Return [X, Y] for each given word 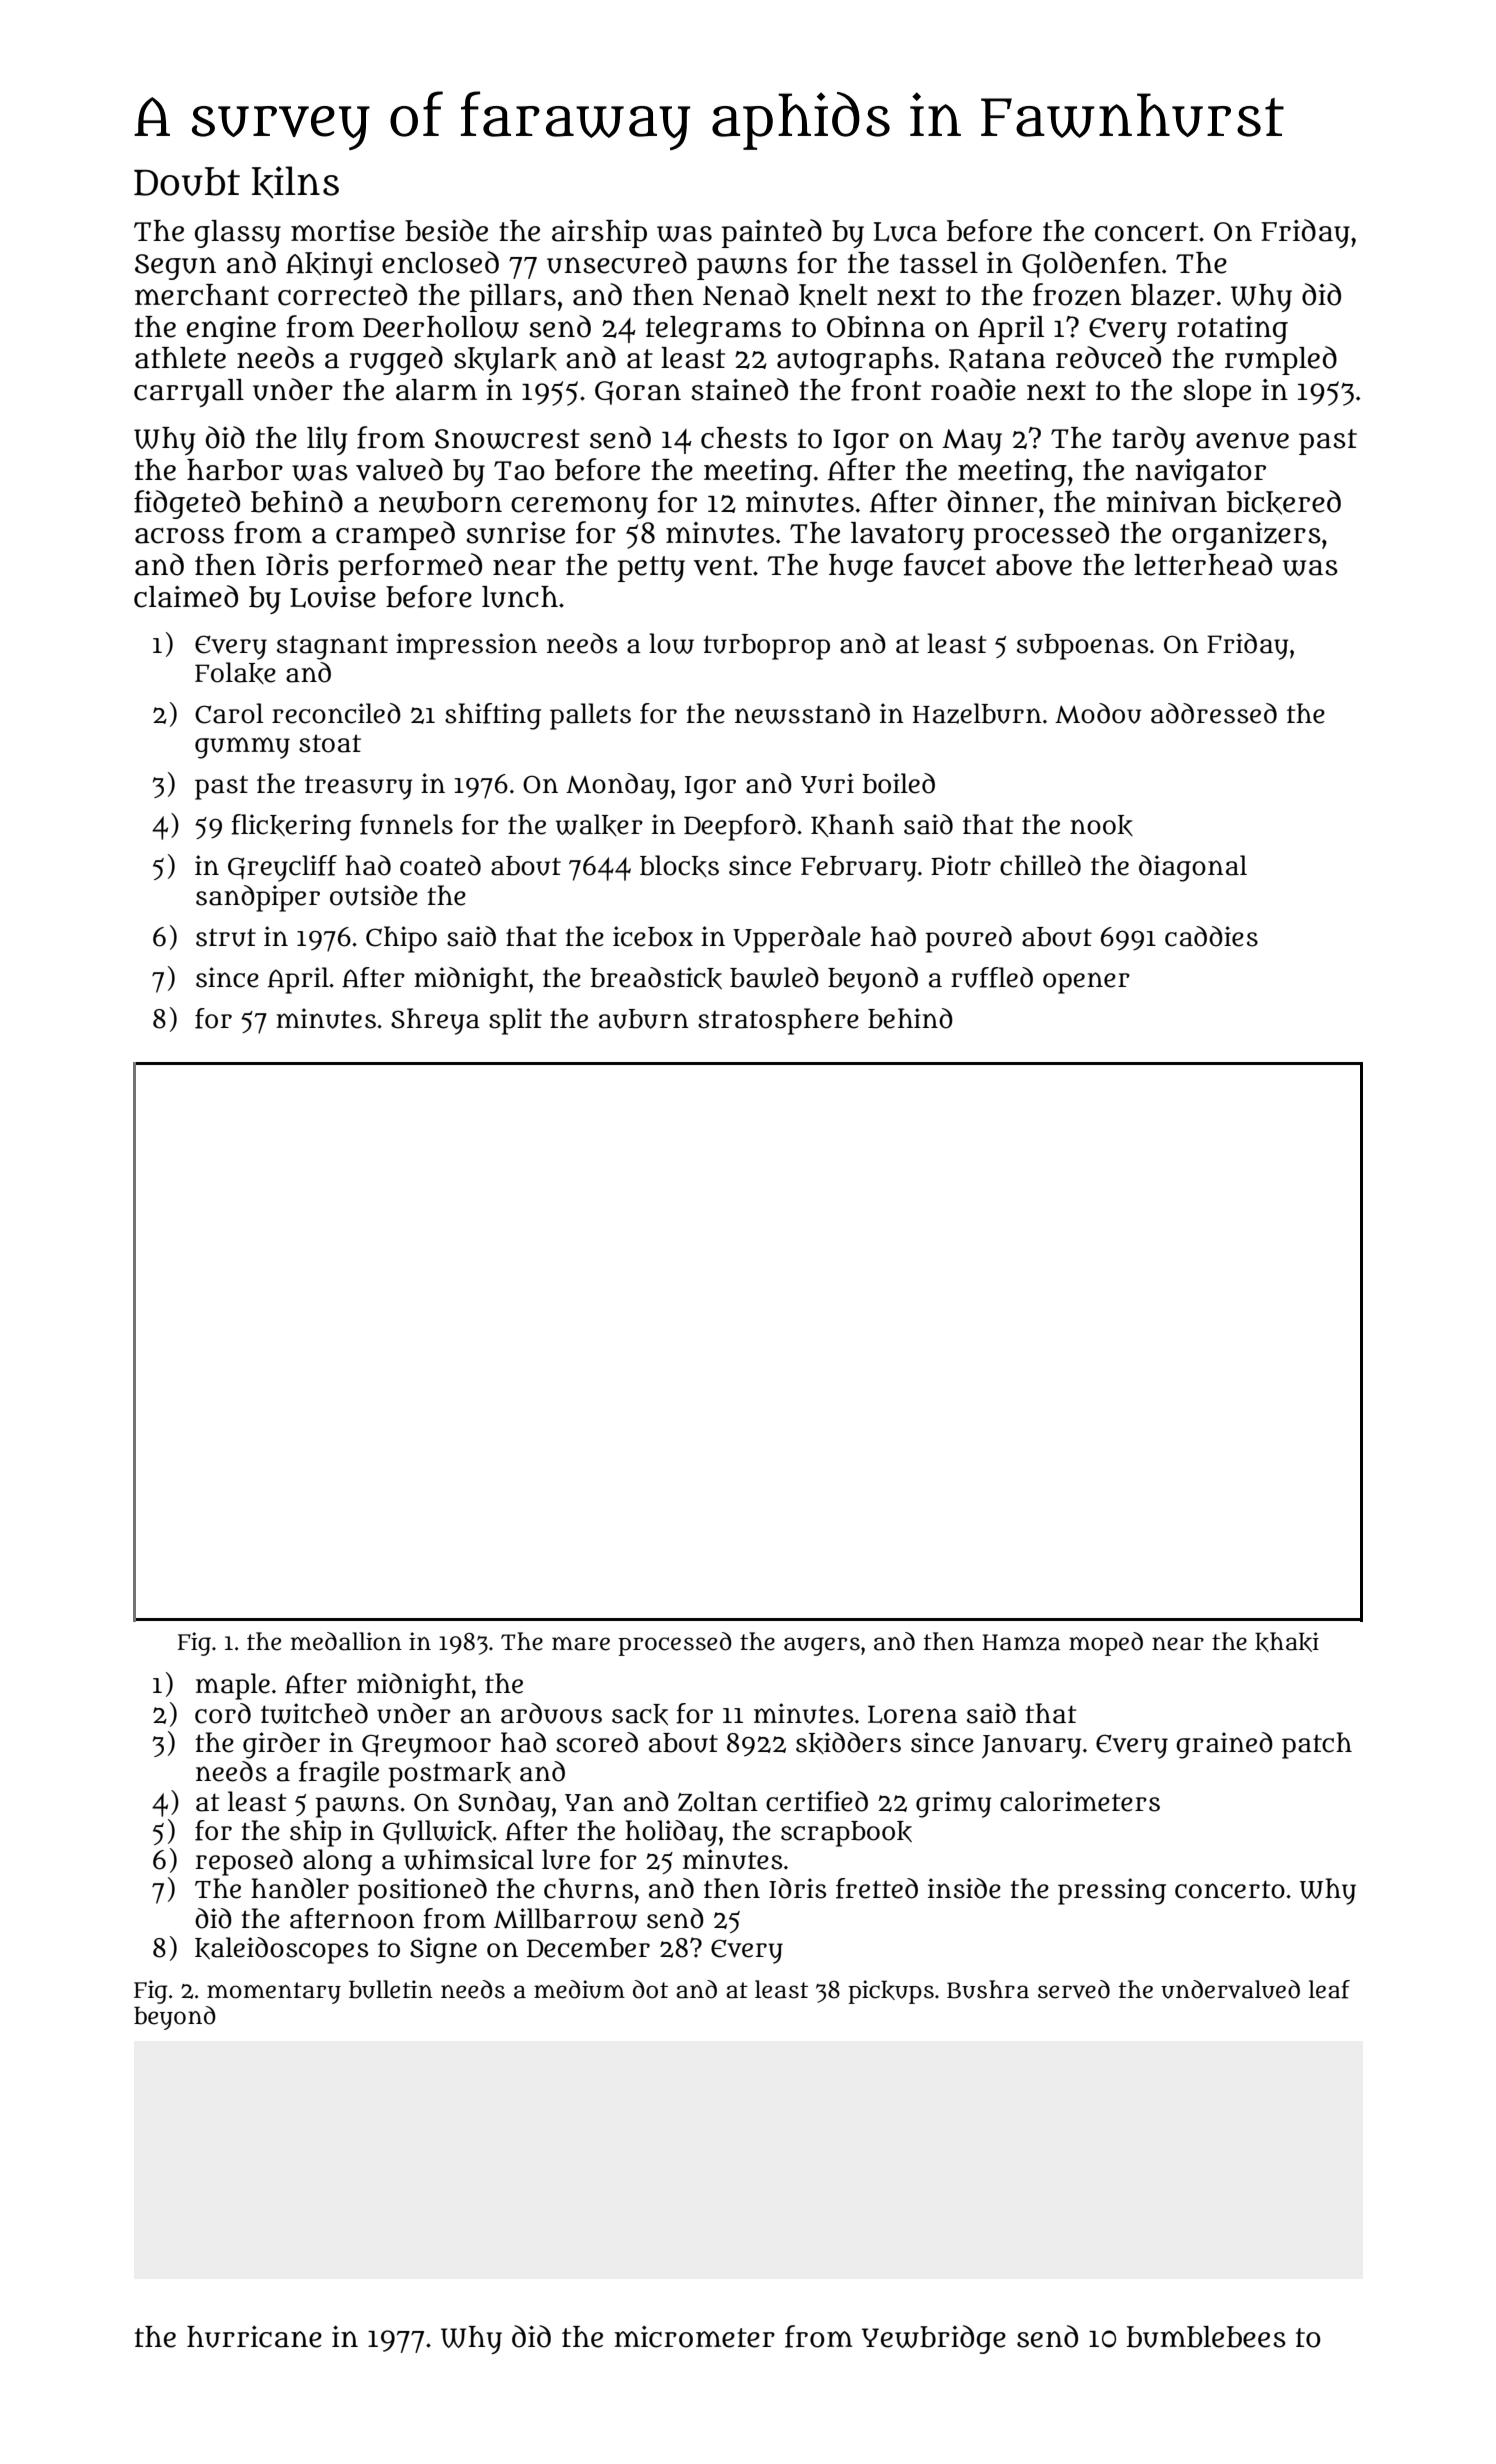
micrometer [695, 2337]
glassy [238, 234]
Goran [638, 393]
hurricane [254, 2337]
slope [1217, 393]
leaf [1329, 1989]
